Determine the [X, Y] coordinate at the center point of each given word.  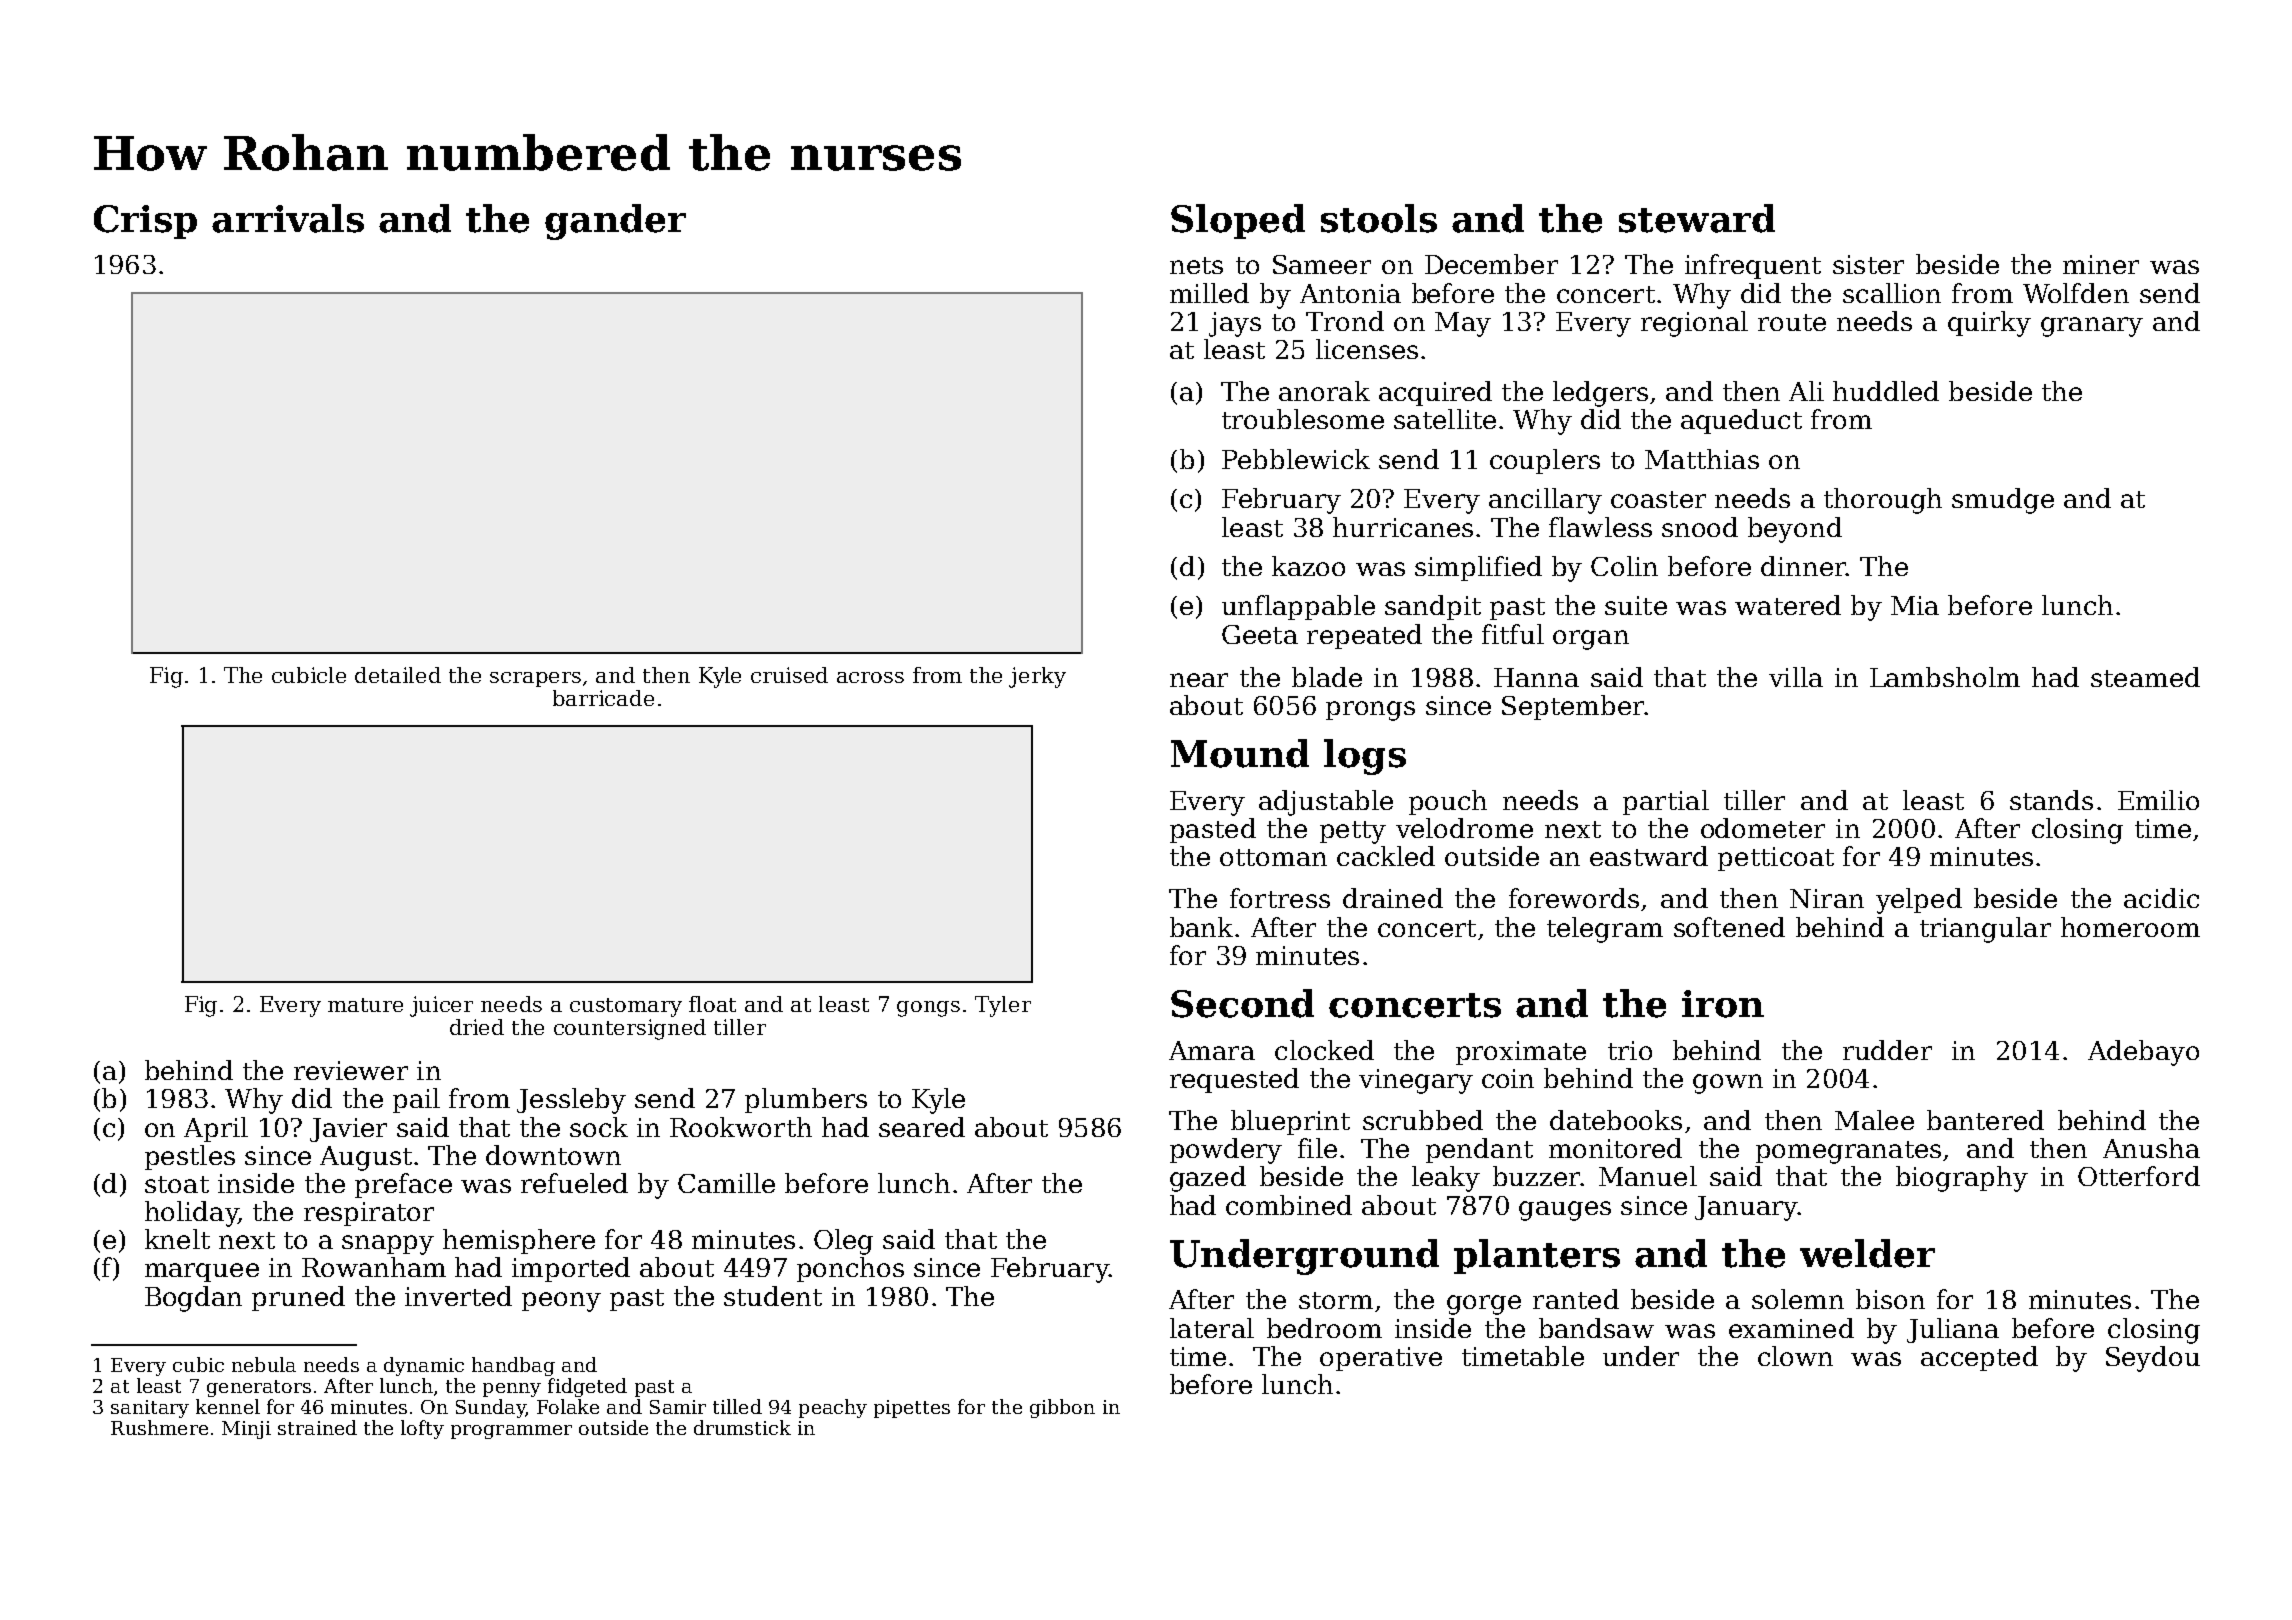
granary [2092, 327]
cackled [1386, 856]
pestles [190, 1157]
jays [1235, 324]
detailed [398, 675]
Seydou [2153, 1359]
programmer [511, 1432]
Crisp [145, 222]
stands [2051, 800]
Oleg [843, 1242]
